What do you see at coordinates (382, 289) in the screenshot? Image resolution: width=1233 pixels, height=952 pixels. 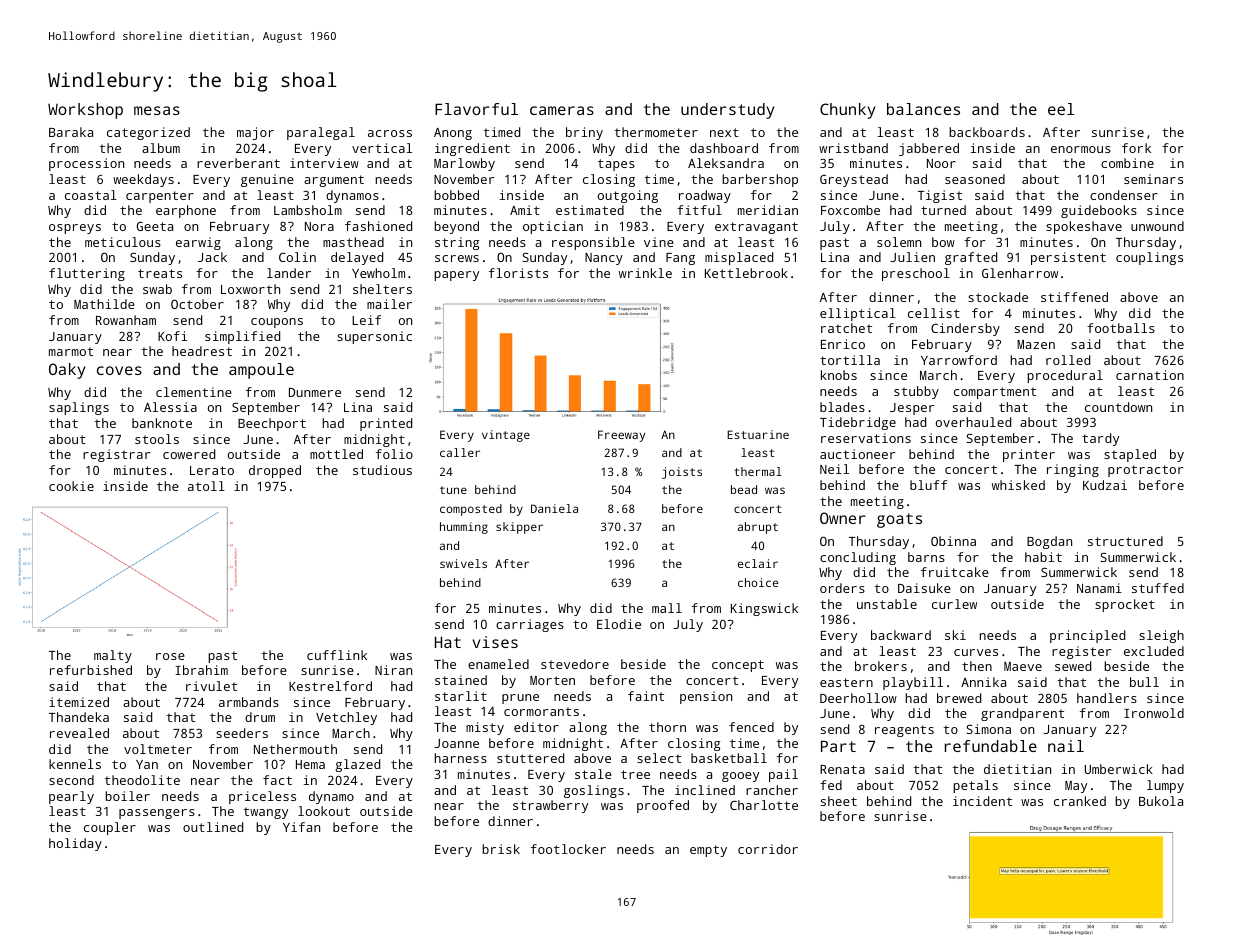 I see `shelters` at bounding box center [382, 289].
